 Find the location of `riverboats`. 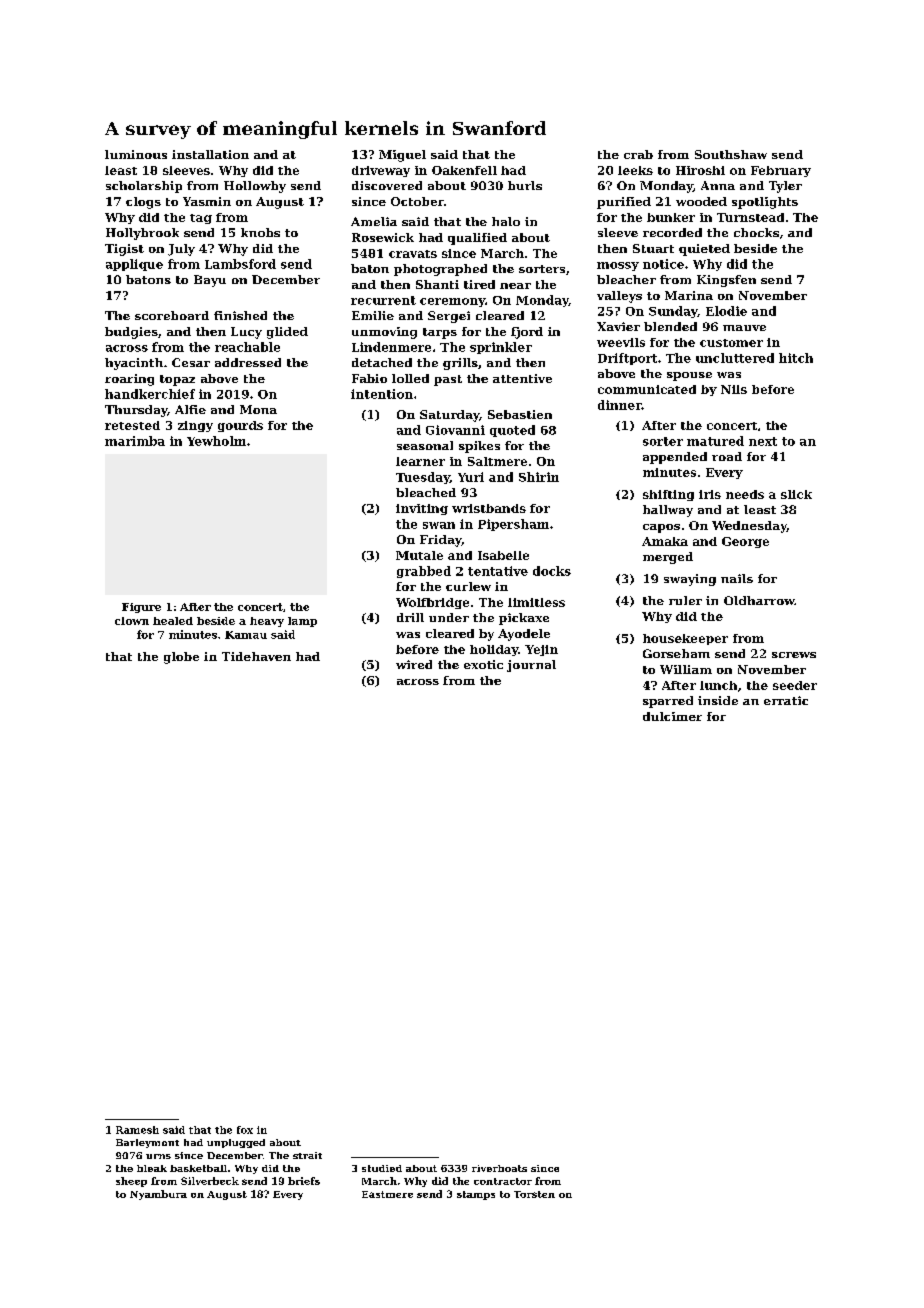

riverboats is located at coordinates (499, 1168).
